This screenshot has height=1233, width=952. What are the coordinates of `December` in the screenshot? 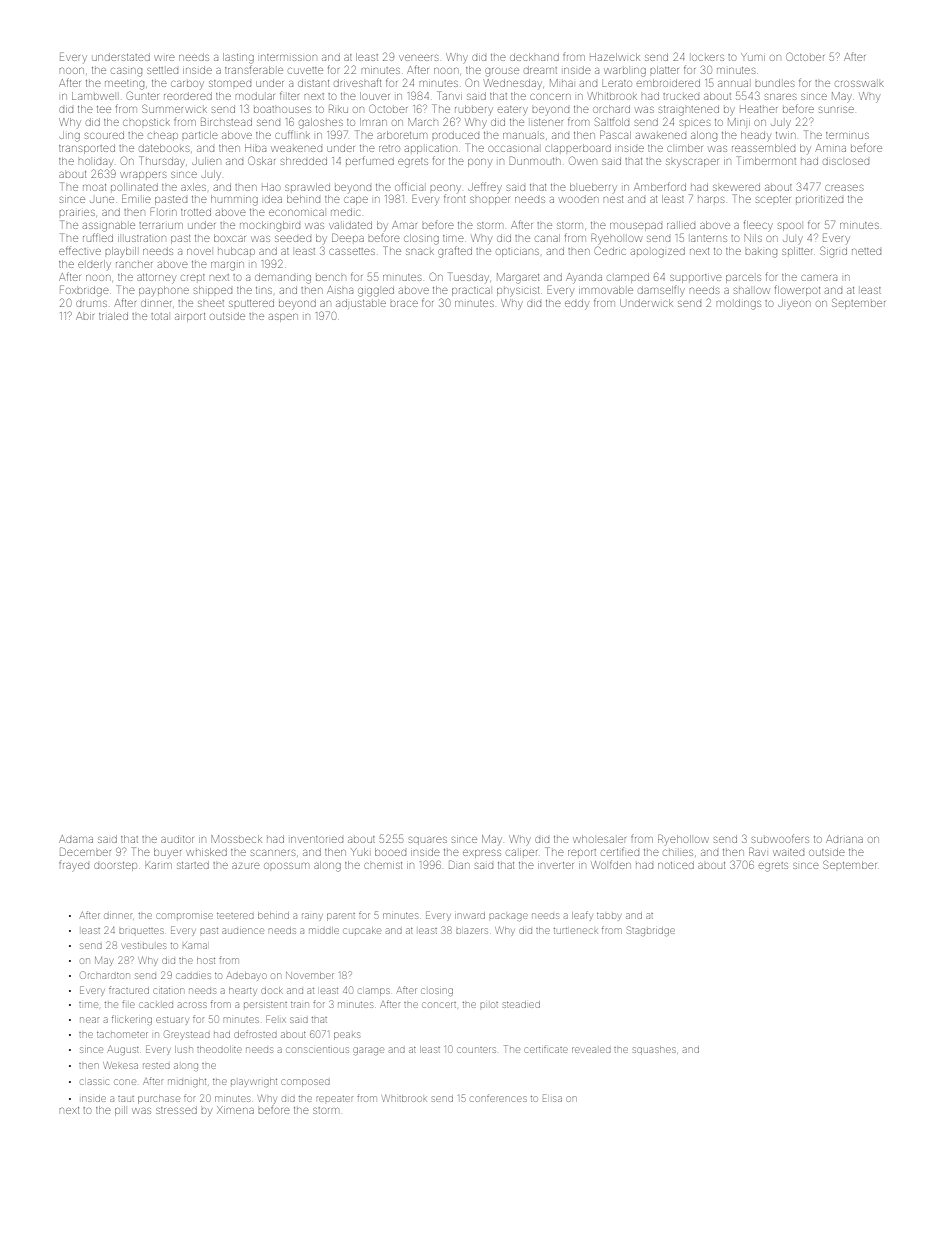 It's located at (85, 852).
